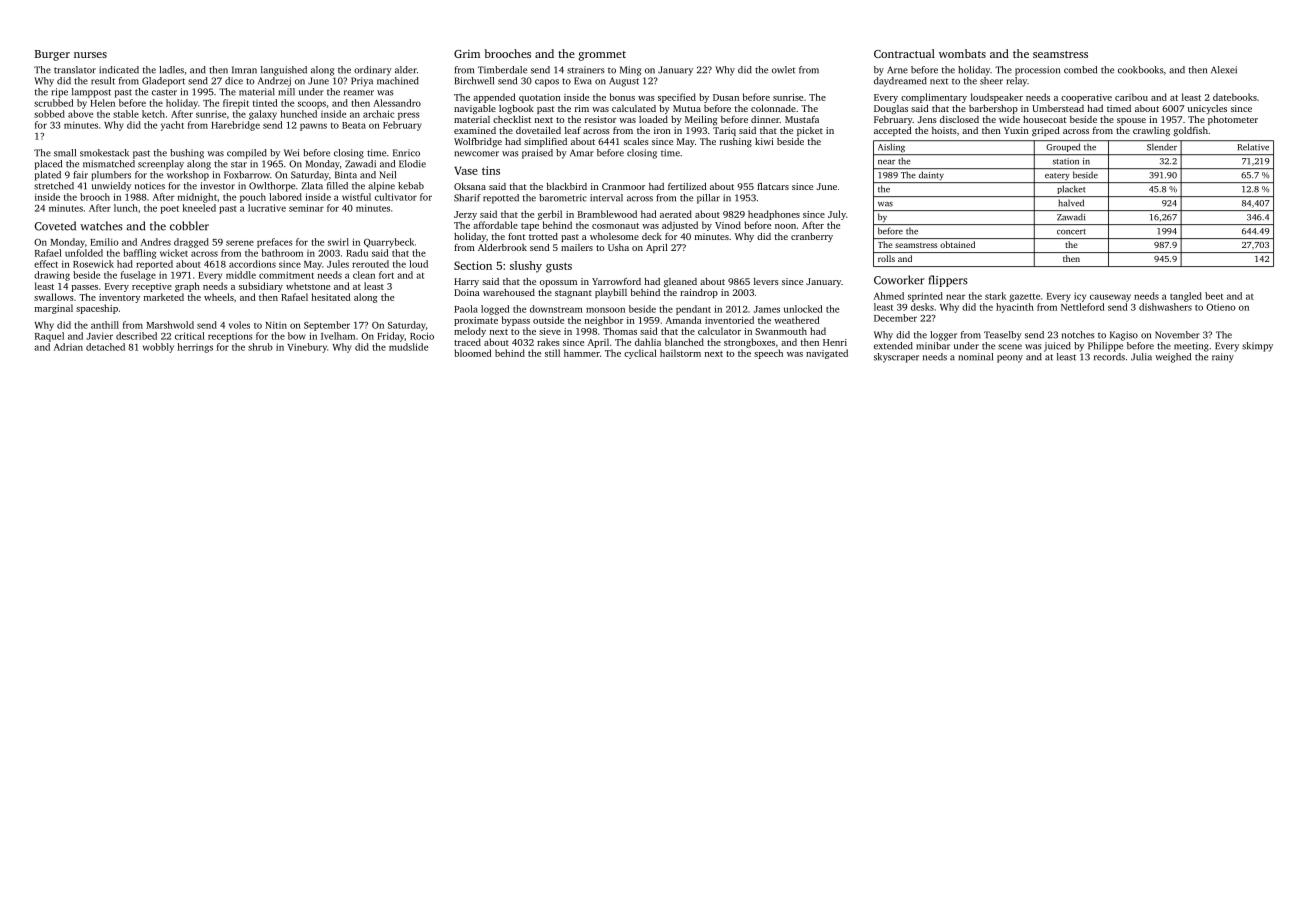  I want to click on archaic, so click(378, 114).
